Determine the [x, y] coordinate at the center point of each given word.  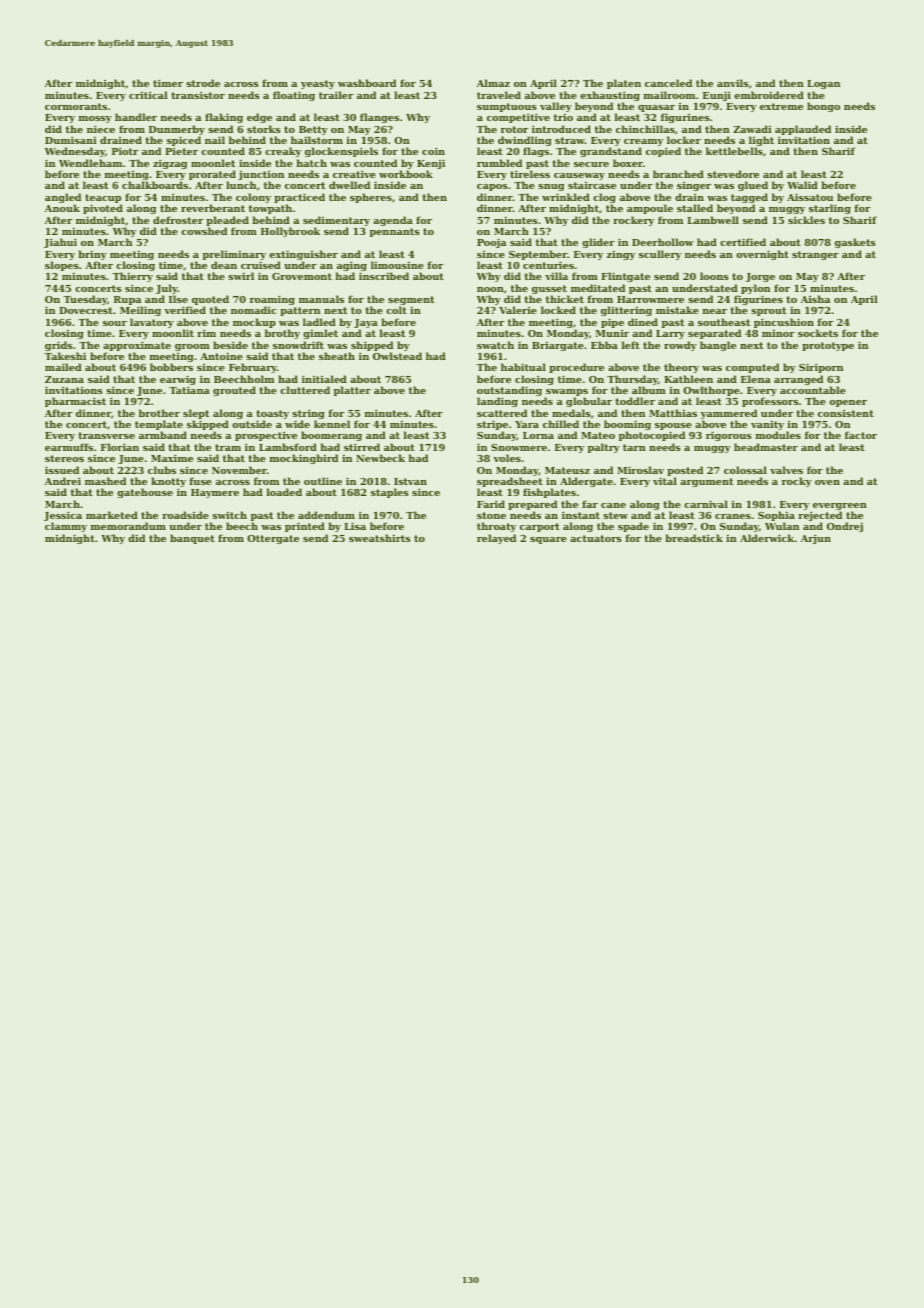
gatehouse [145, 493]
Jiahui [60, 243]
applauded [803, 130]
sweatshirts [380, 538]
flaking [224, 118]
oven [827, 482]
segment [411, 301]
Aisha [815, 299]
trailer [336, 95]
